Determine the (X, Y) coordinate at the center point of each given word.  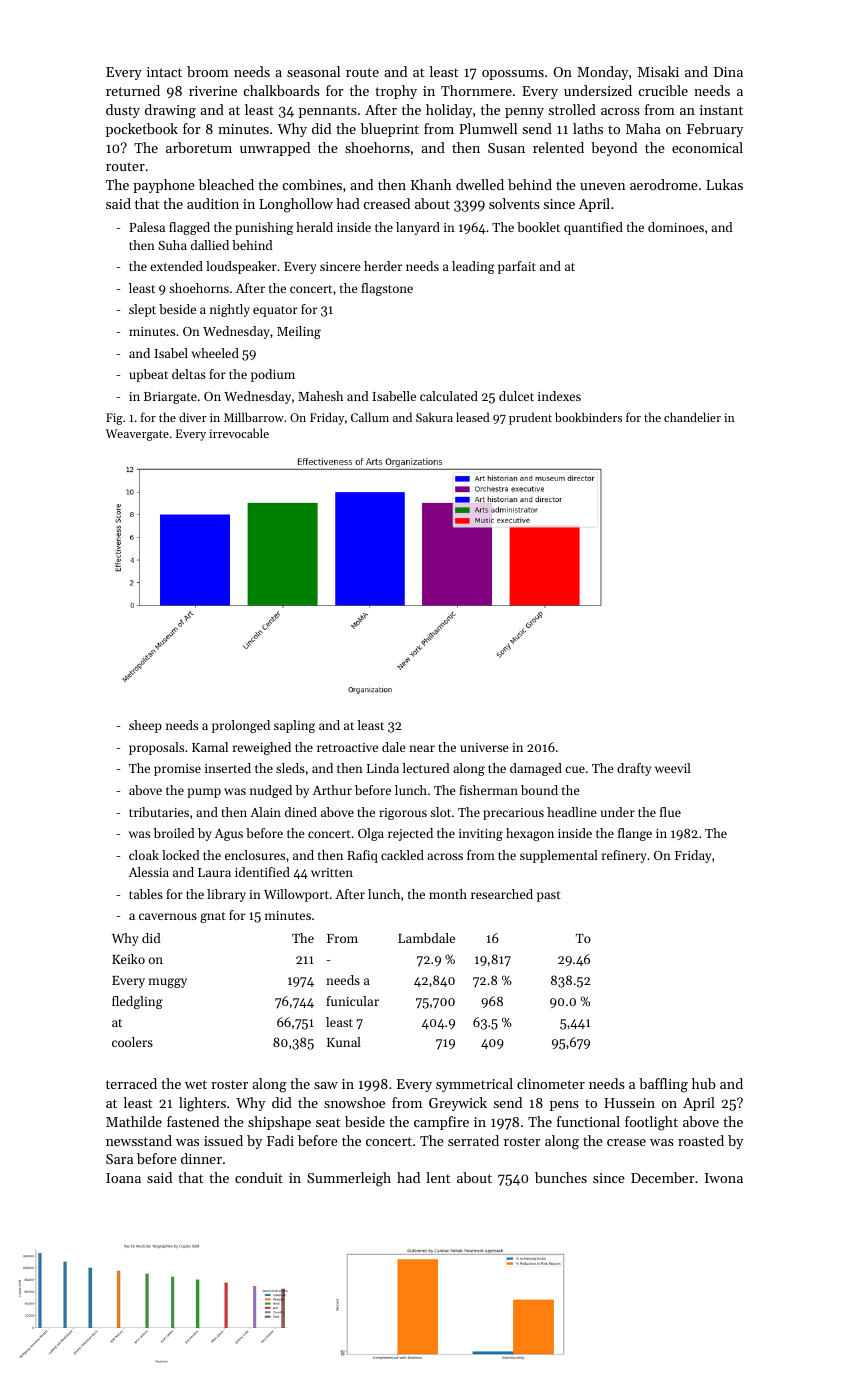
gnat (213, 917)
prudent (530, 418)
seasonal (313, 71)
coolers (132, 1042)
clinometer (551, 1083)
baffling (663, 1085)
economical (707, 147)
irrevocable (239, 433)
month (448, 894)
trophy (396, 92)
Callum (370, 417)
